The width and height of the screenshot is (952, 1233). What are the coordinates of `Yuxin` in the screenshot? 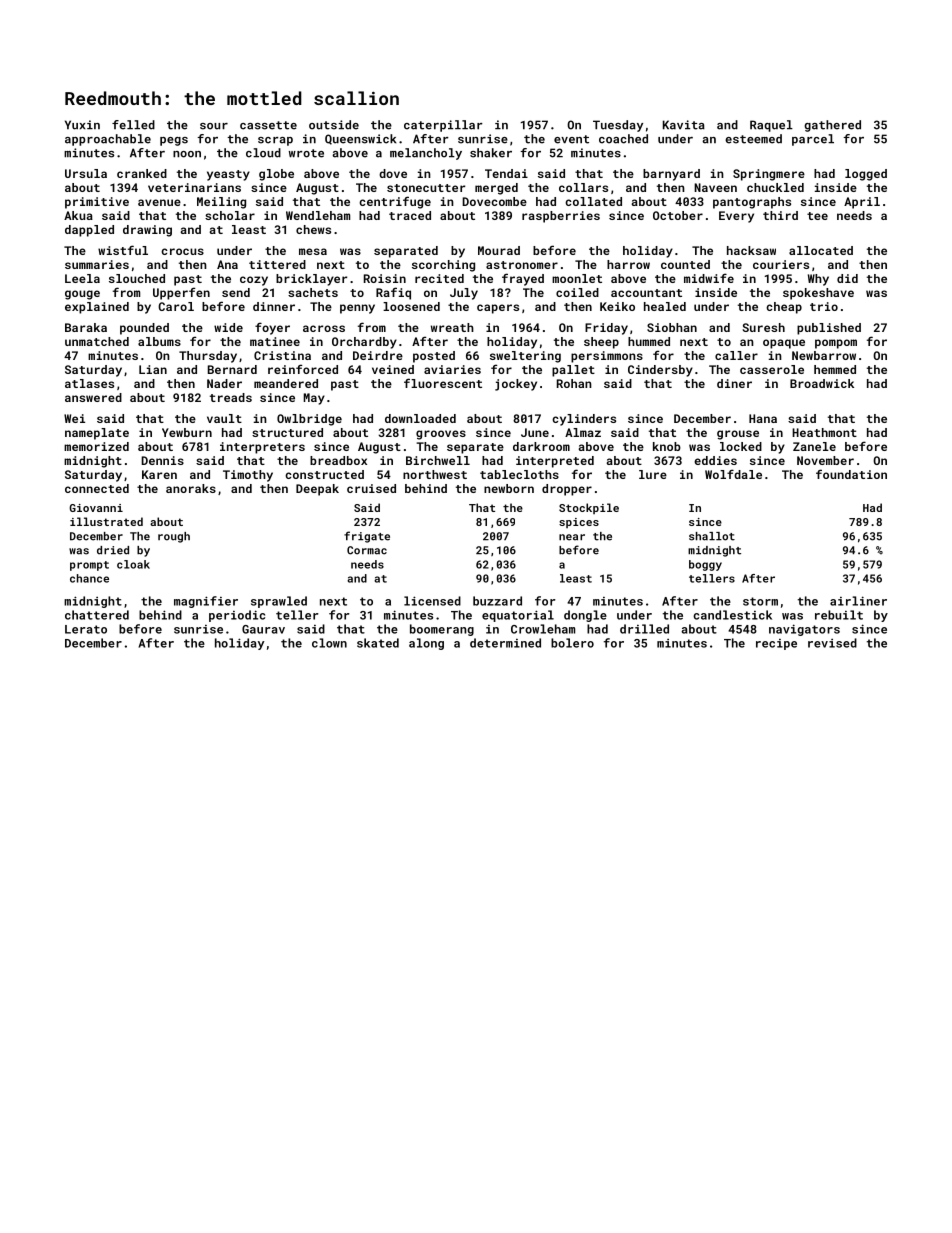 It's located at (82, 125).
